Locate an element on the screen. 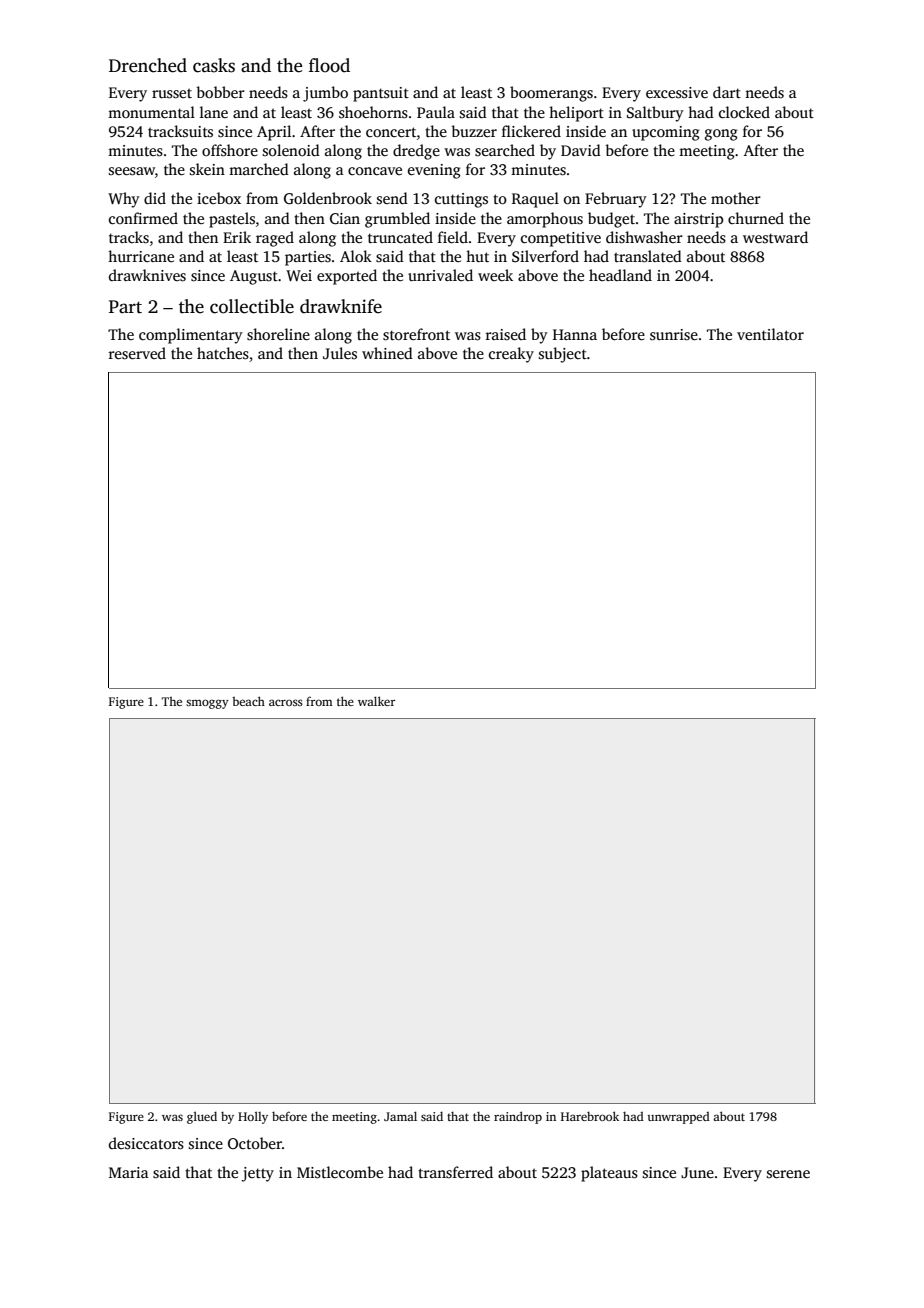 Image resolution: width=924 pixels, height=1308 pixels. ventilator is located at coordinates (770, 334).
